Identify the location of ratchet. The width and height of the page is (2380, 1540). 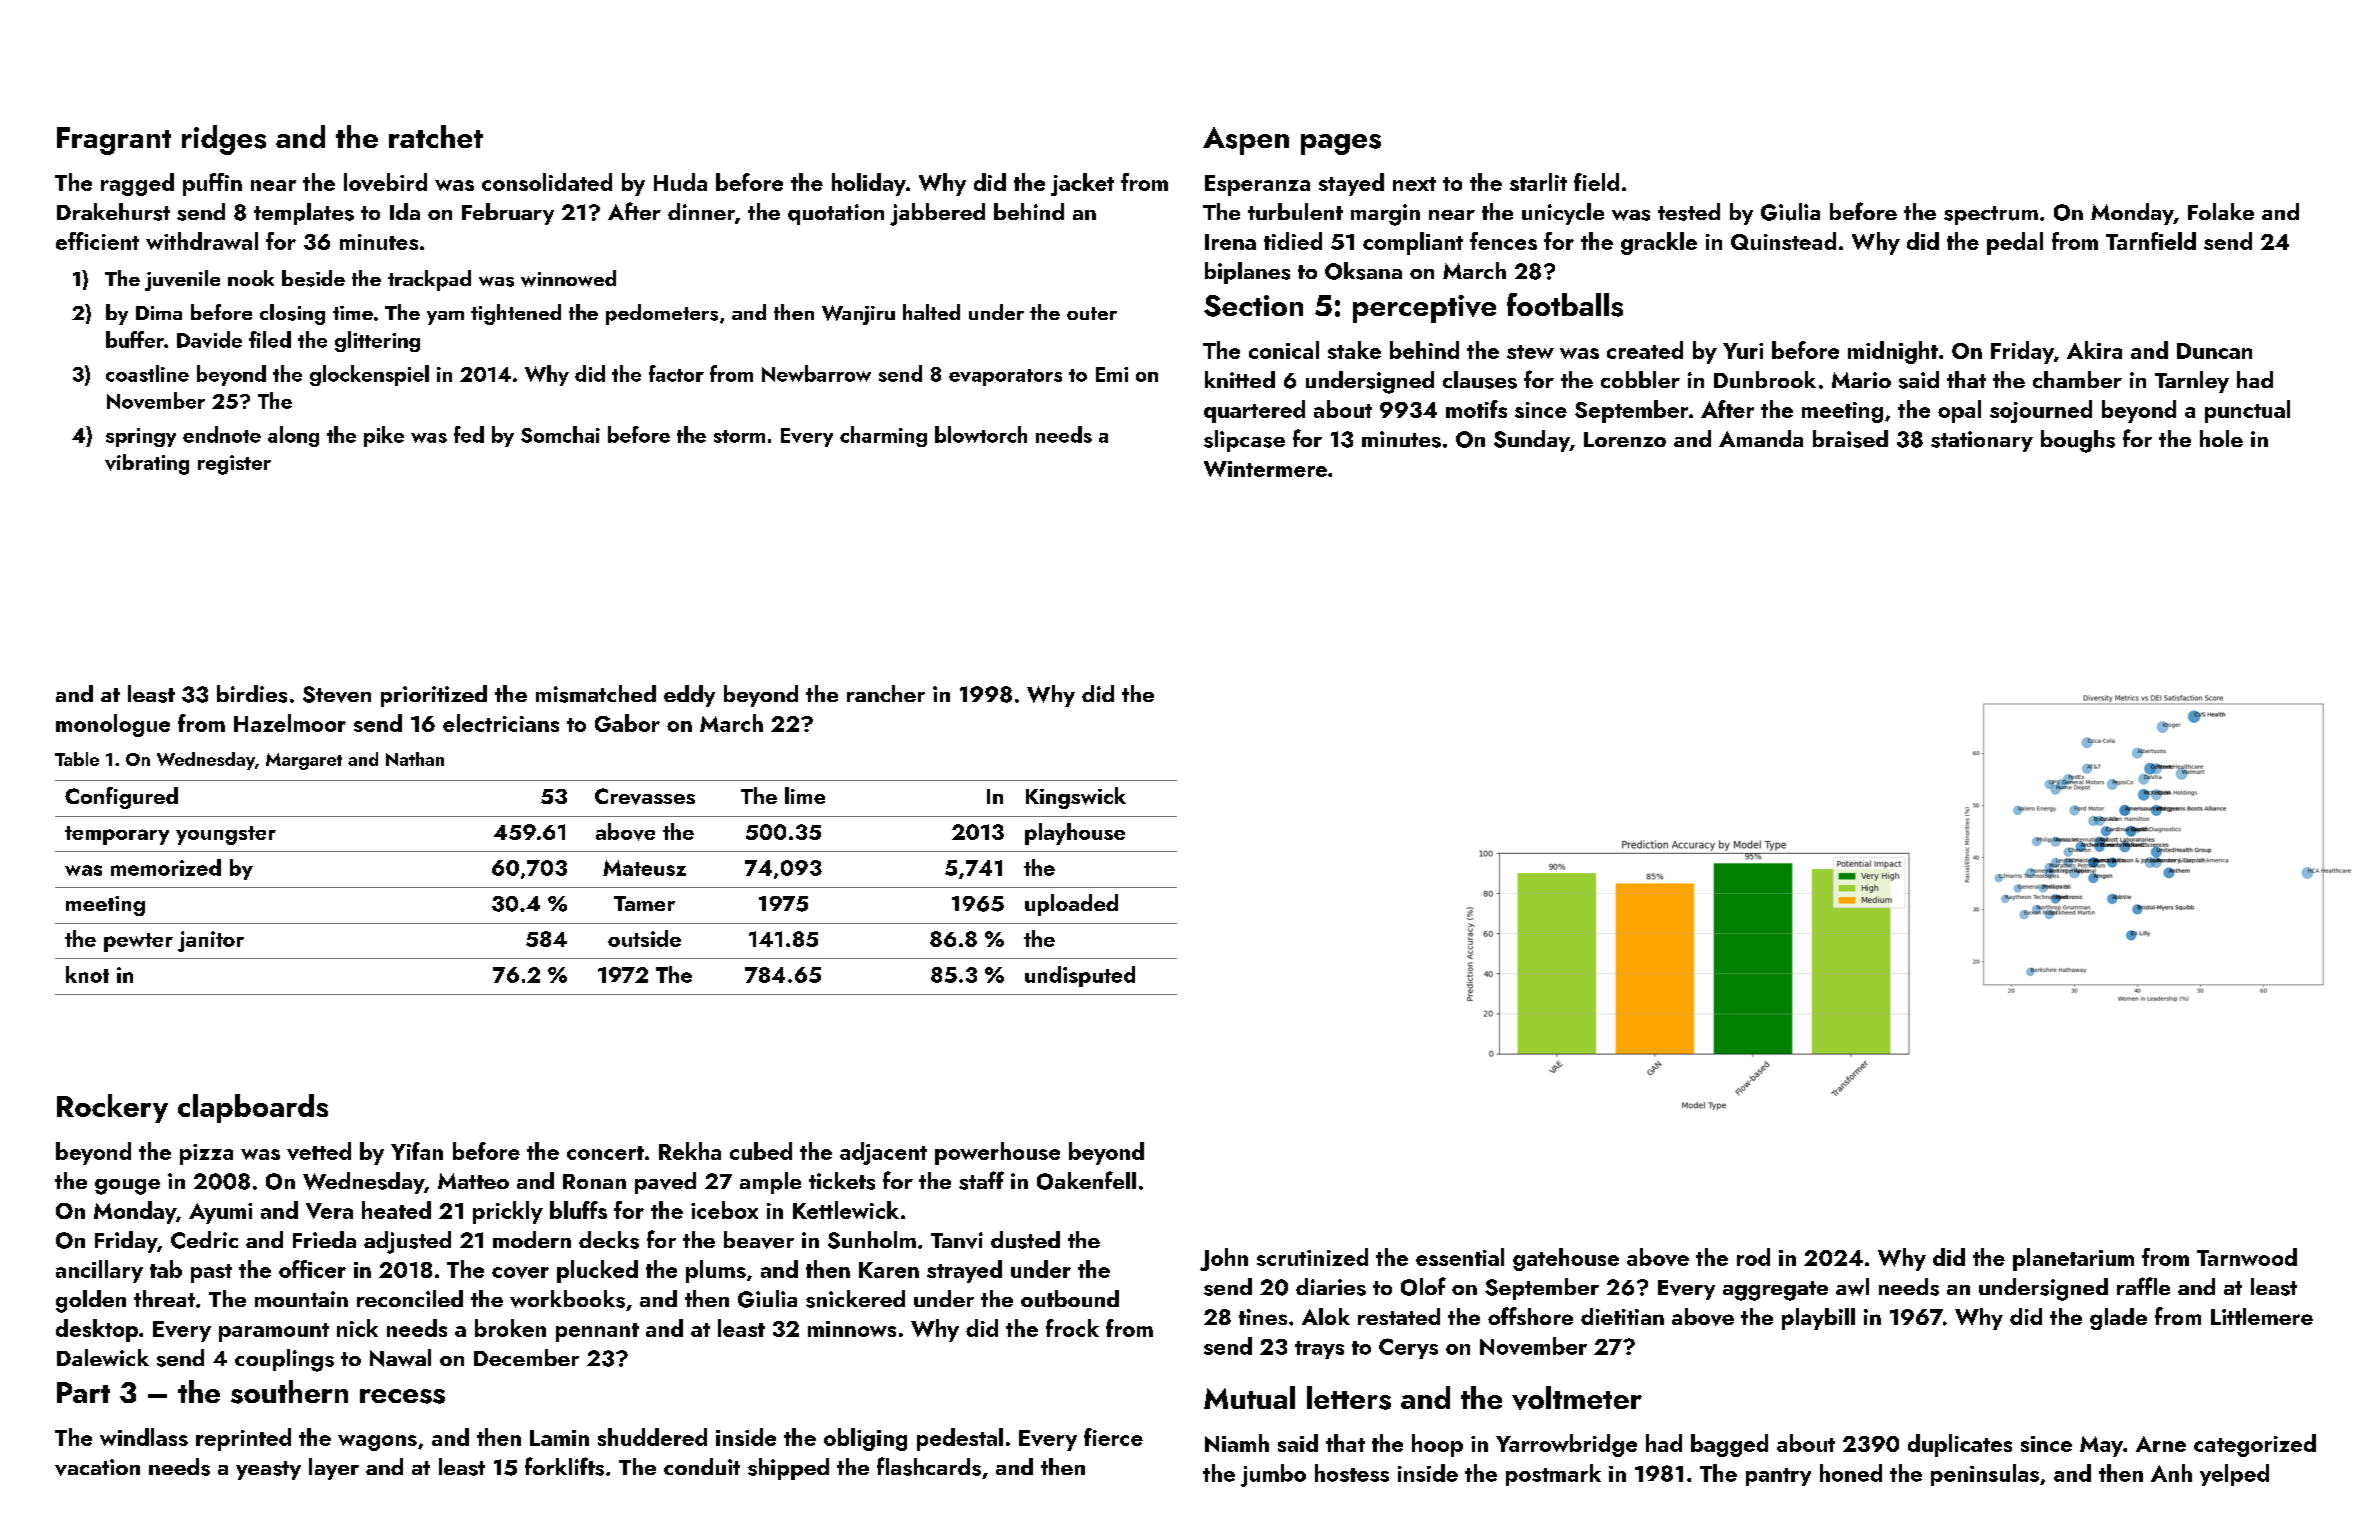
(436, 136).
